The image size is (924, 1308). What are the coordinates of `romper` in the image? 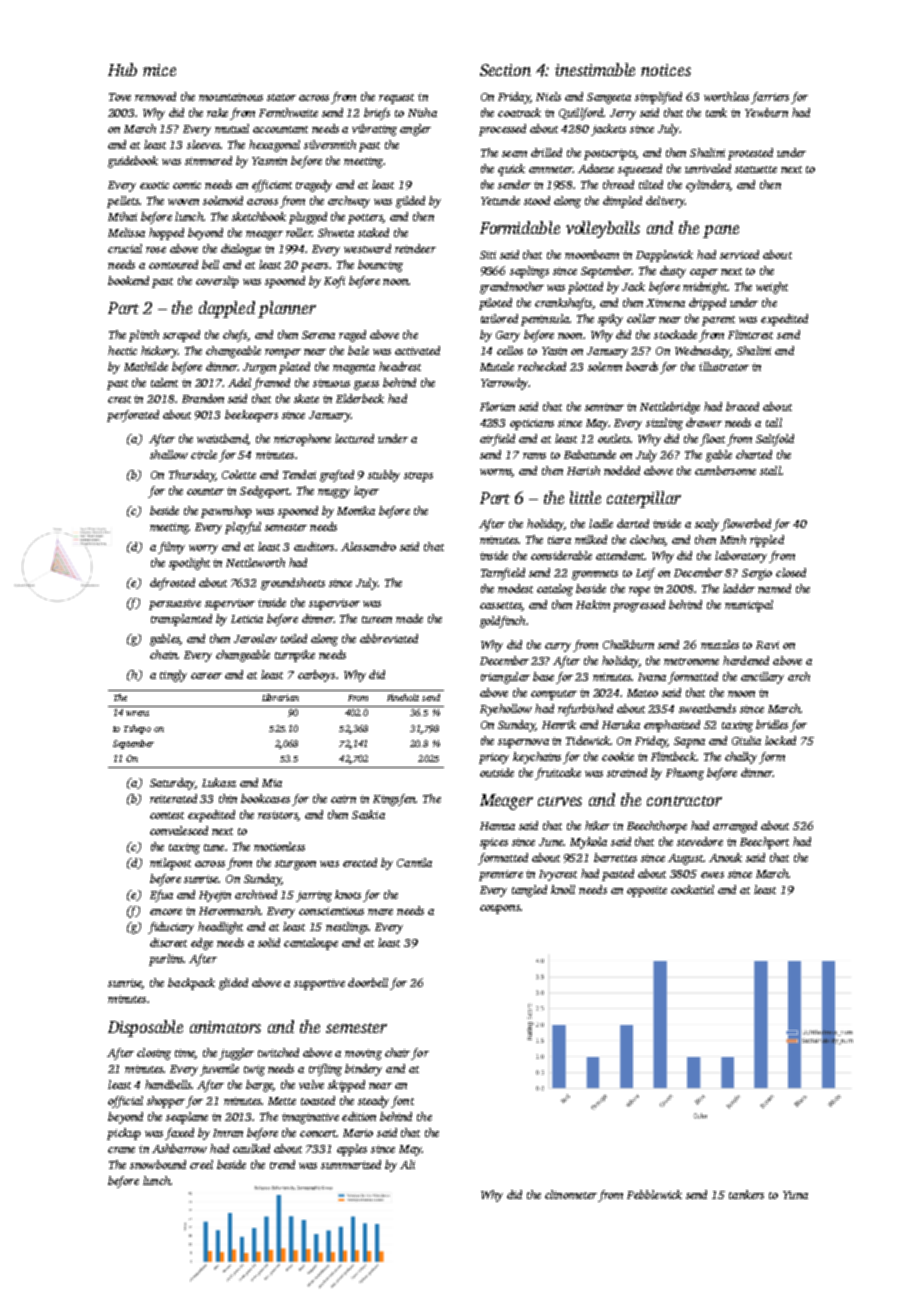 It's located at (283, 353).
